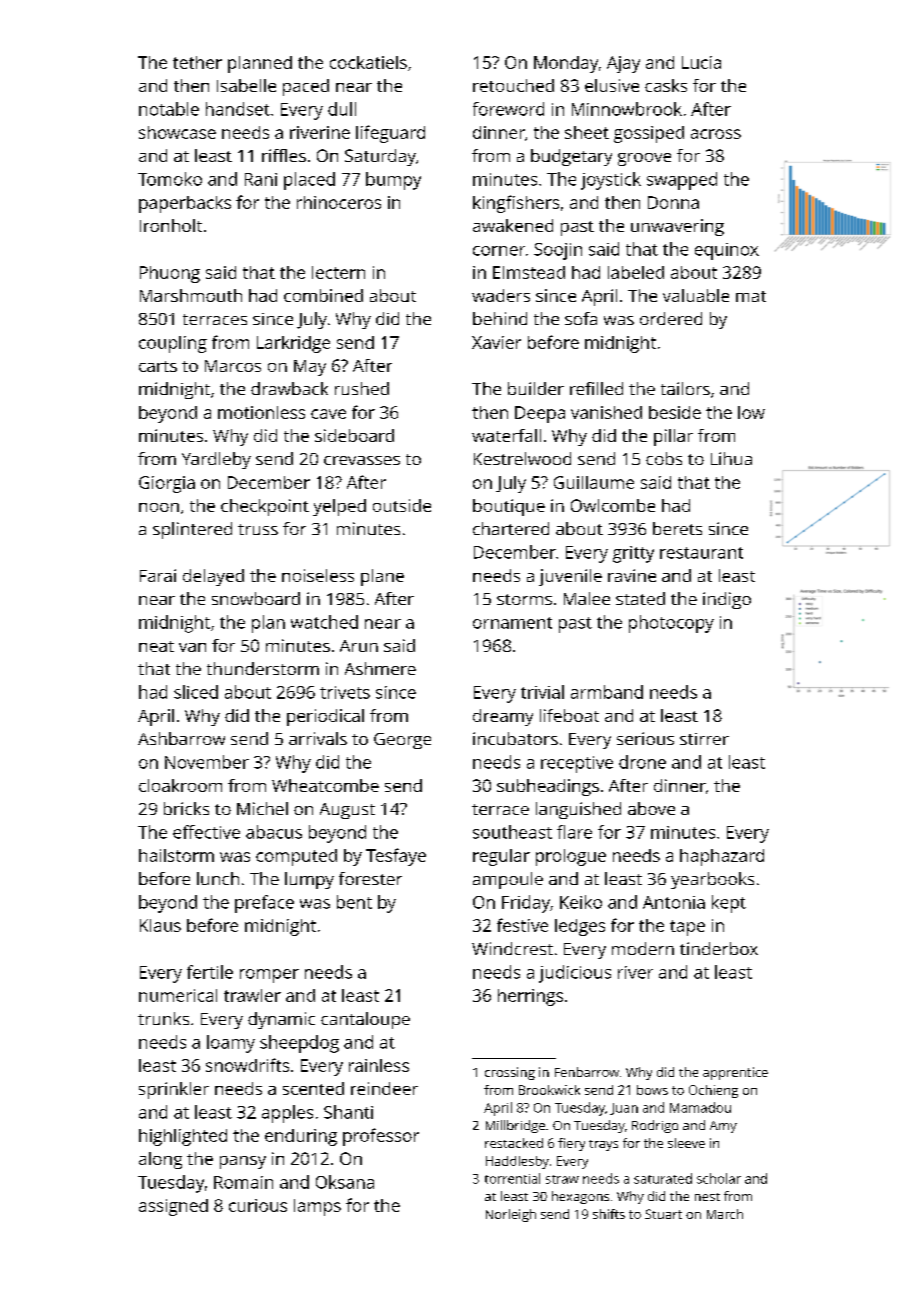 Image resolution: width=908 pixels, height=1316 pixels. What do you see at coordinates (170, 274) in the screenshot?
I see `Phuong` at bounding box center [170, 274].
